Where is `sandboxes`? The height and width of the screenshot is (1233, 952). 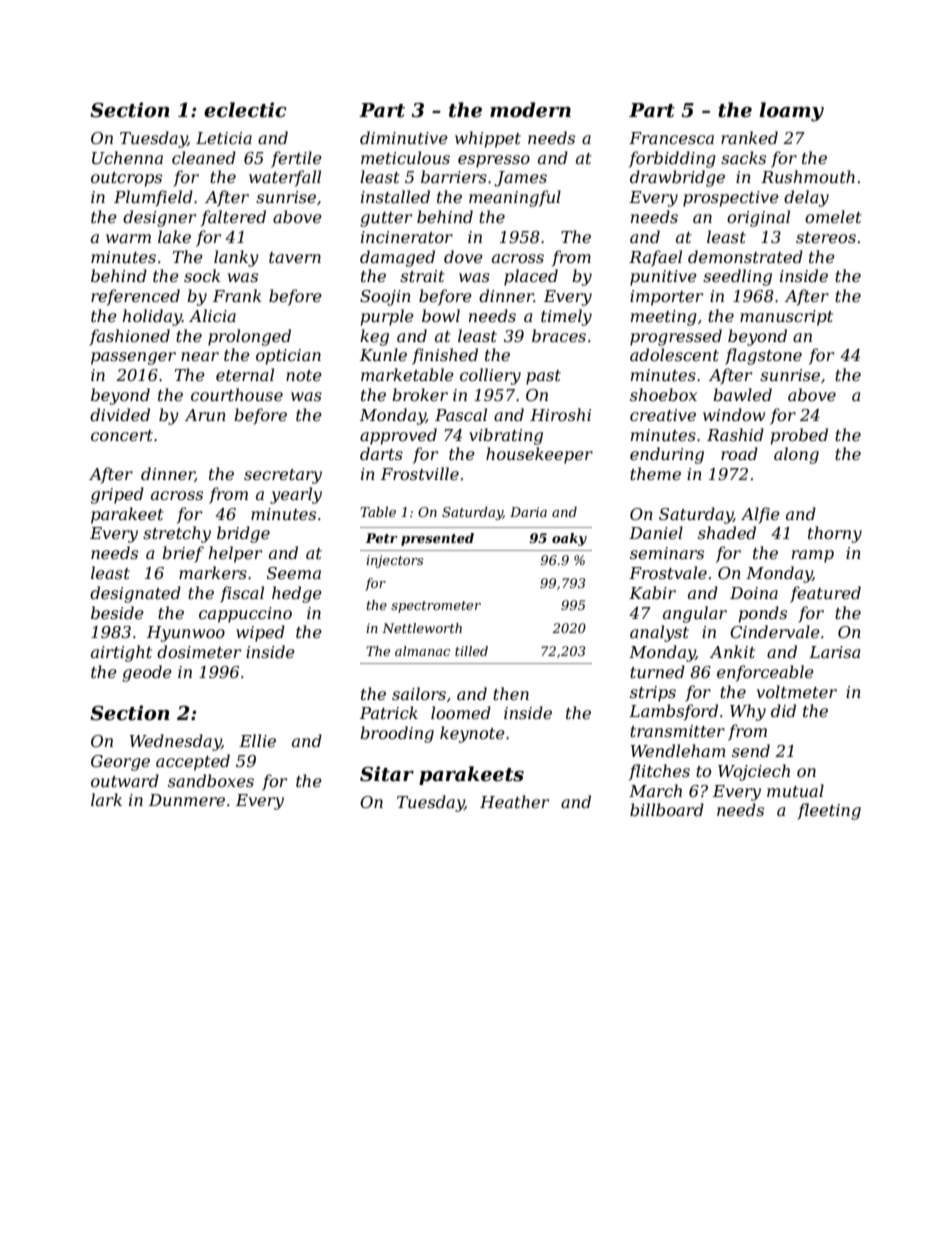
sandboxes is located at coordinates (211, 780).
